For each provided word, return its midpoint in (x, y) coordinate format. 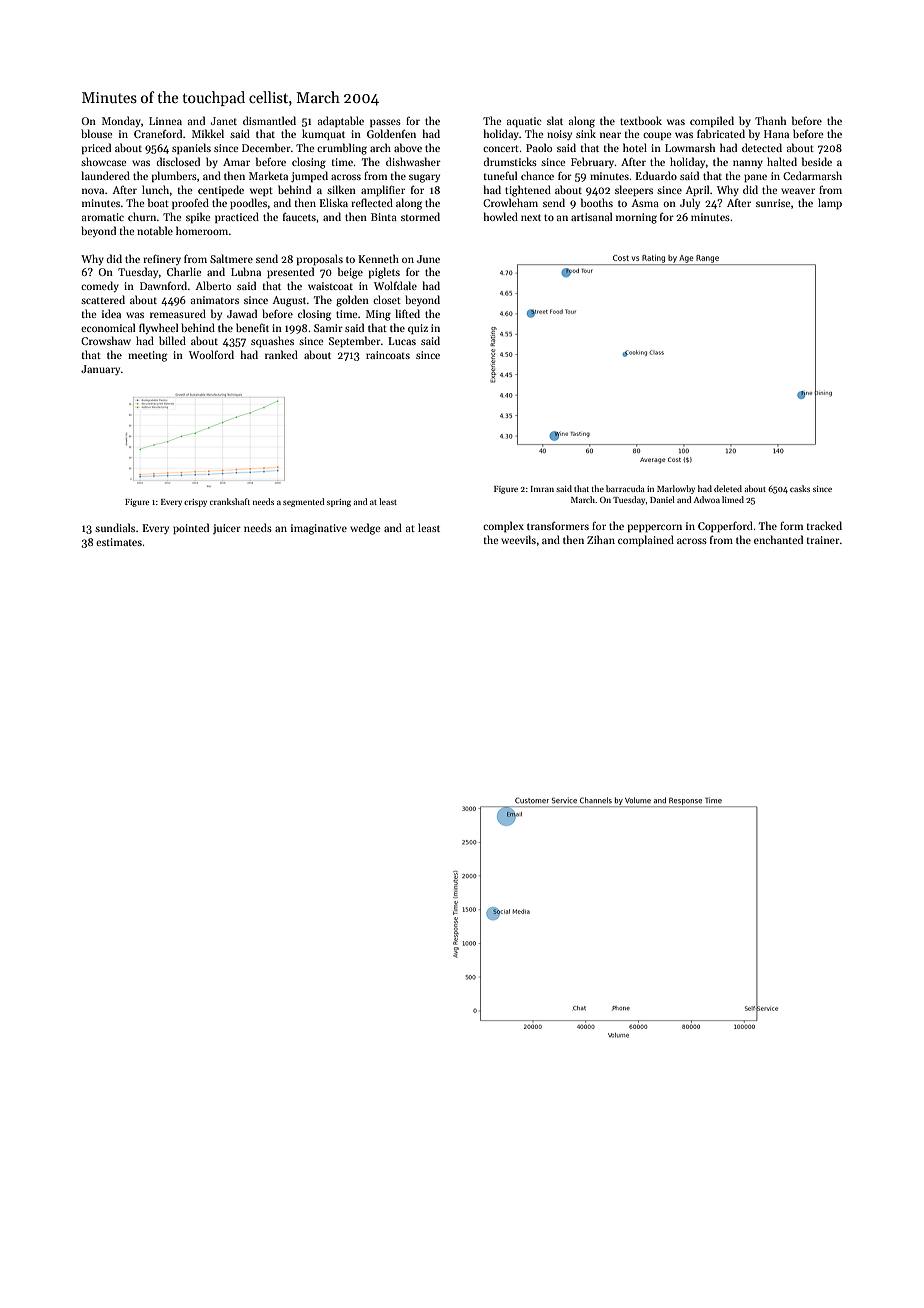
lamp (830, 203)
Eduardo (656, 175)
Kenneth (378, 258)
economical (108, 327)
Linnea (165, 121)
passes (385, 123)
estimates (119, 542)
